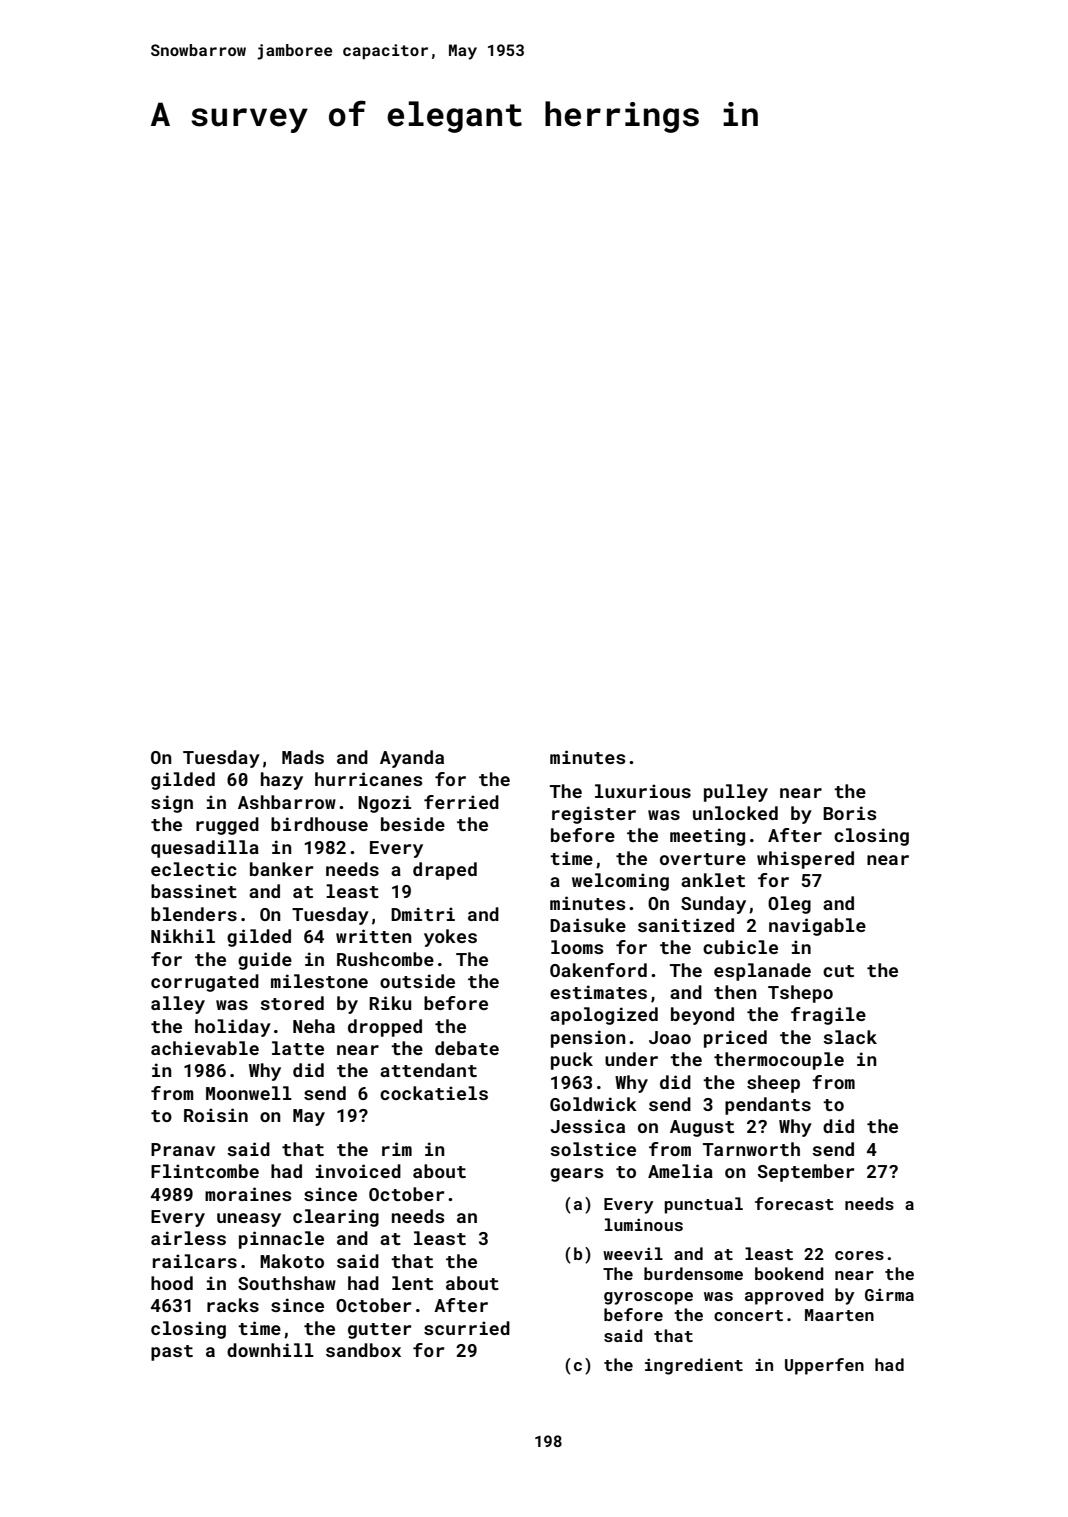  Describe the element at coordinates (270, 1350) in the image. I see `downhill` at that location.
